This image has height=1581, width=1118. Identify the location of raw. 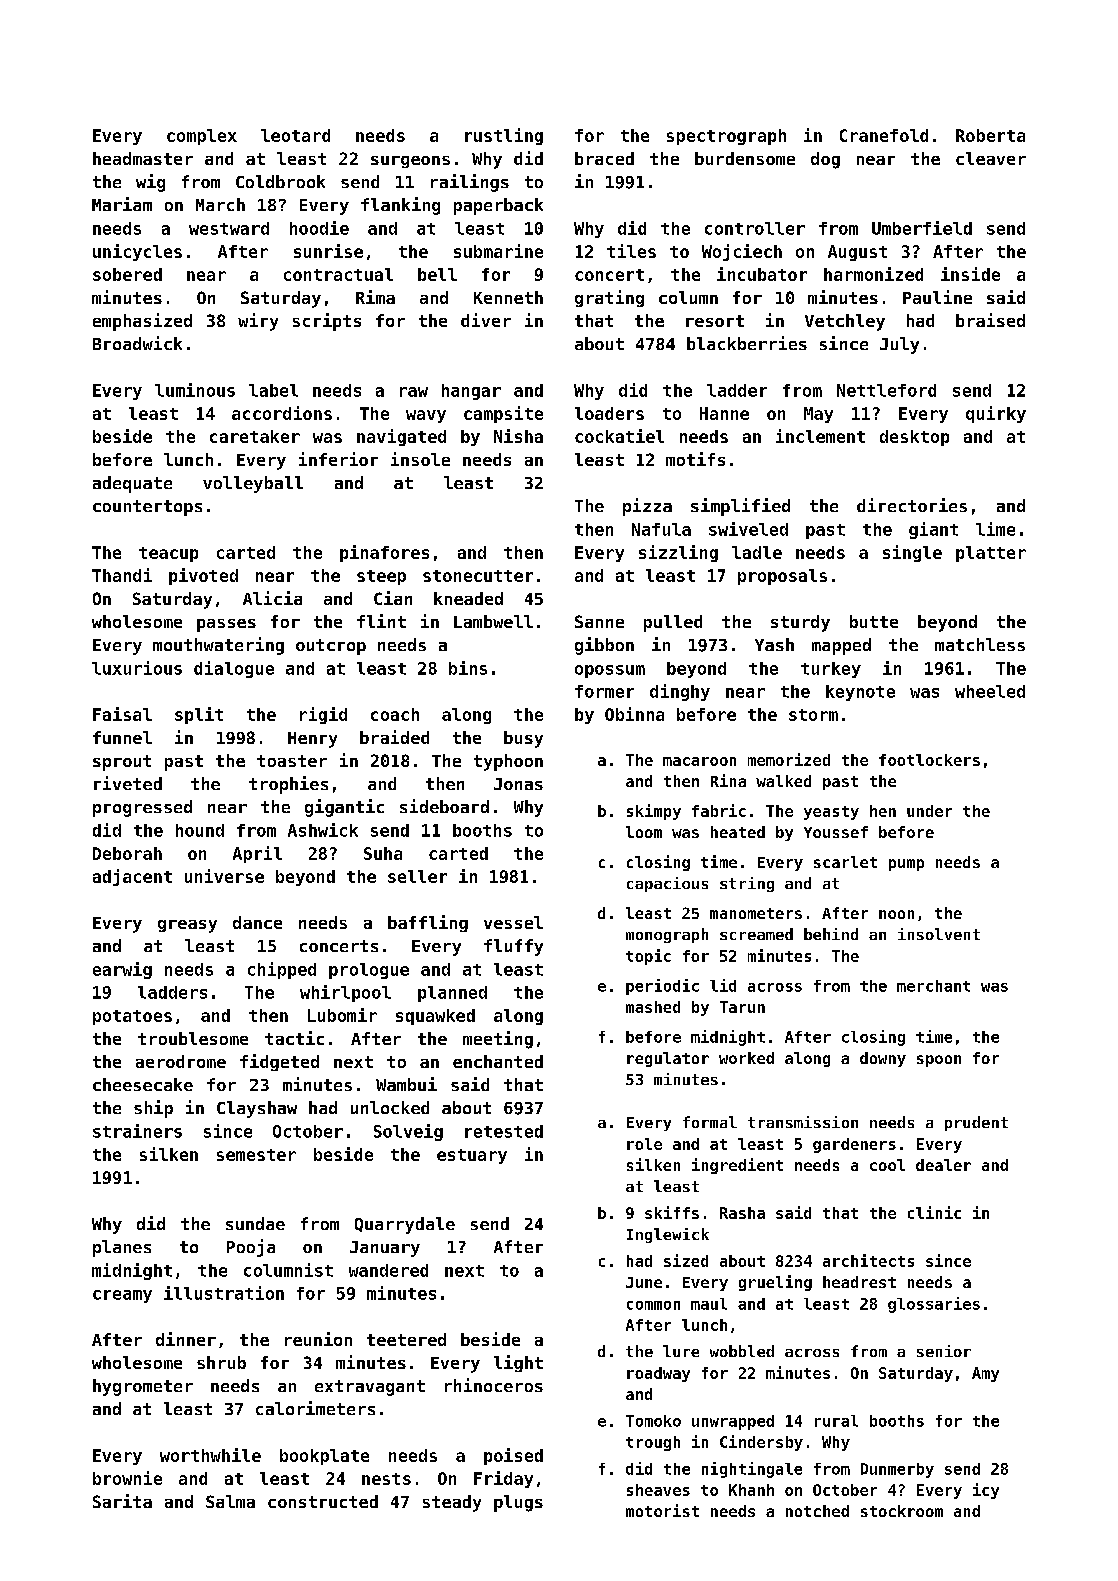
(414, 392).
